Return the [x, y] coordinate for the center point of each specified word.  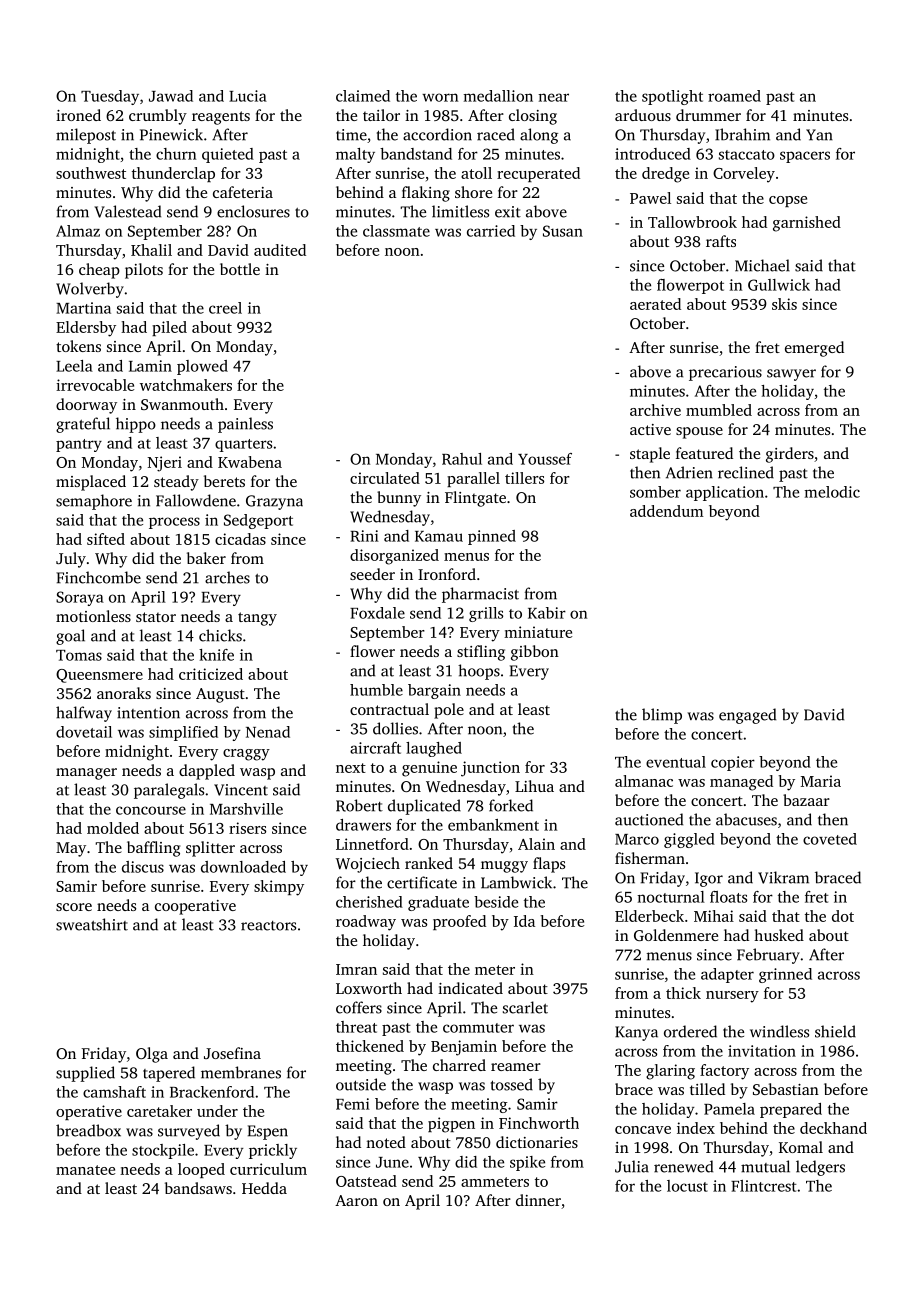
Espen [268, 1132]
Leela [74, 366]
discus [143, 867]
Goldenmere [676, 935]
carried [491, 231]
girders [790, 455]
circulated [385, 478]
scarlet [525, 1007]
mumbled [719, 410]
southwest [91, 173]
